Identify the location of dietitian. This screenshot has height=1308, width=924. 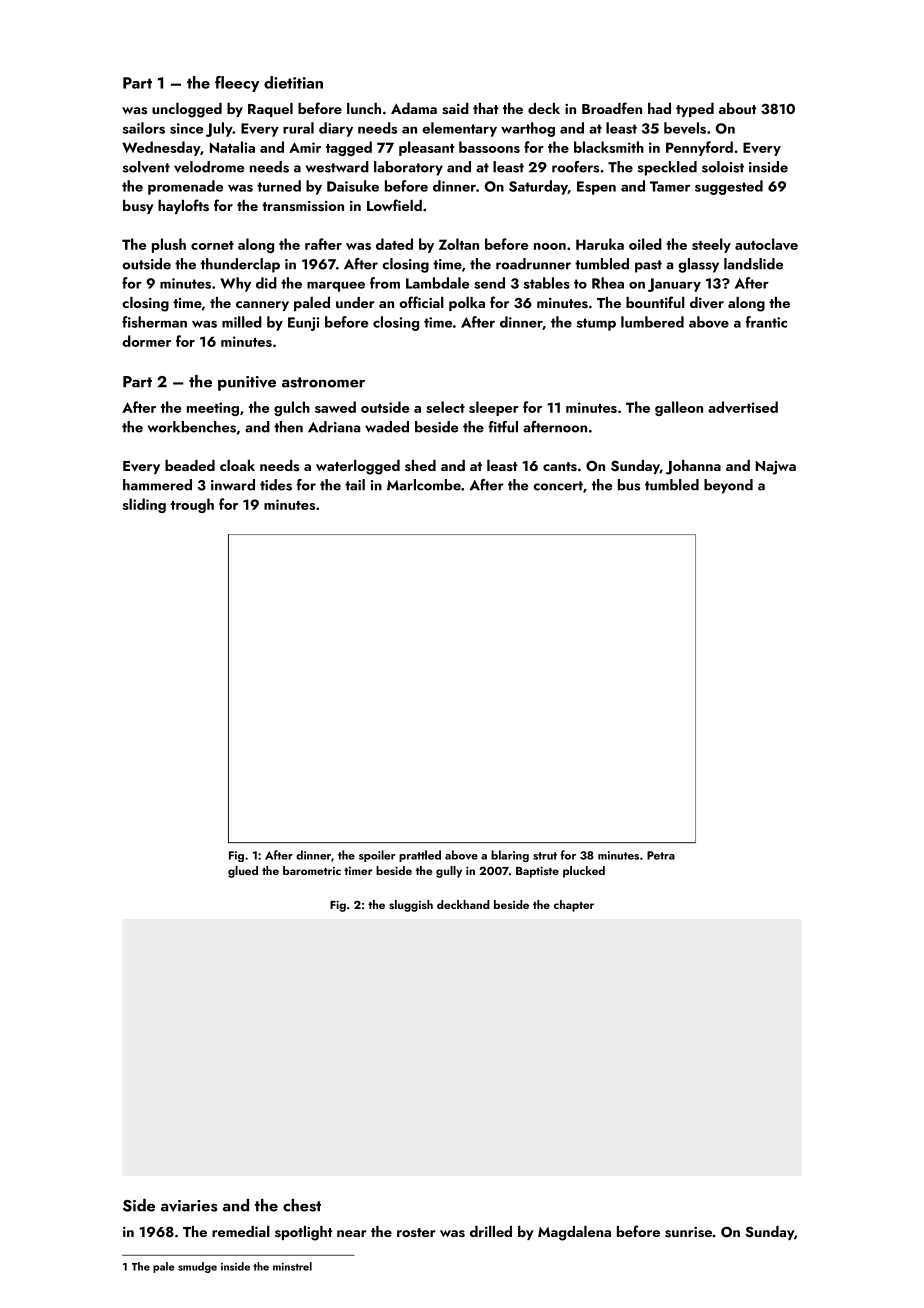
(293, 82).
